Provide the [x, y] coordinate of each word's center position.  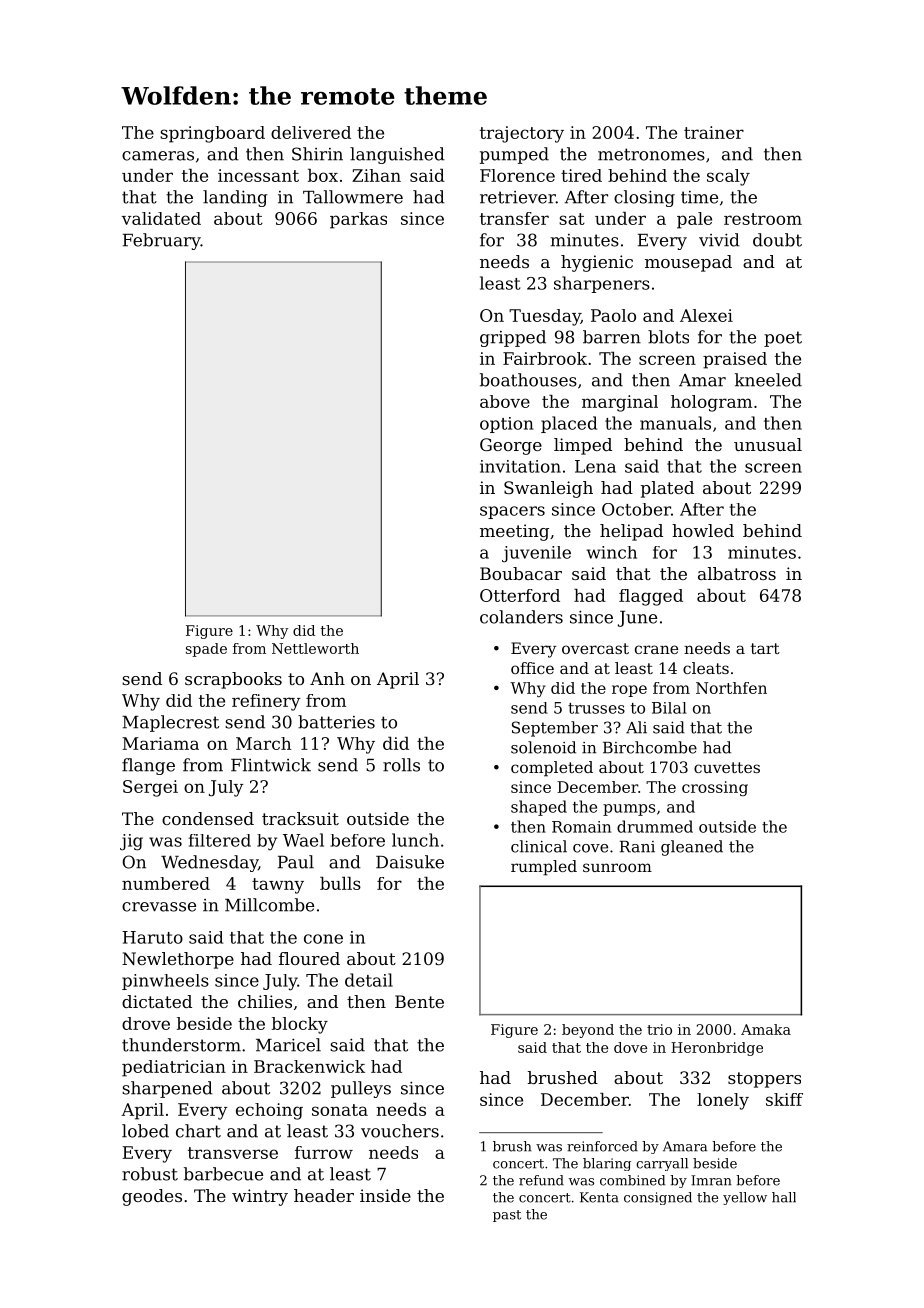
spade [206, 650]
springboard [212, 134]
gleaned [692, 848]
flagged [651, 597]
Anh [327, 678]
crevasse [159, 907]
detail [369, 980]
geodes [152, 1197]
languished [397, 155]
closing [644, 198]
